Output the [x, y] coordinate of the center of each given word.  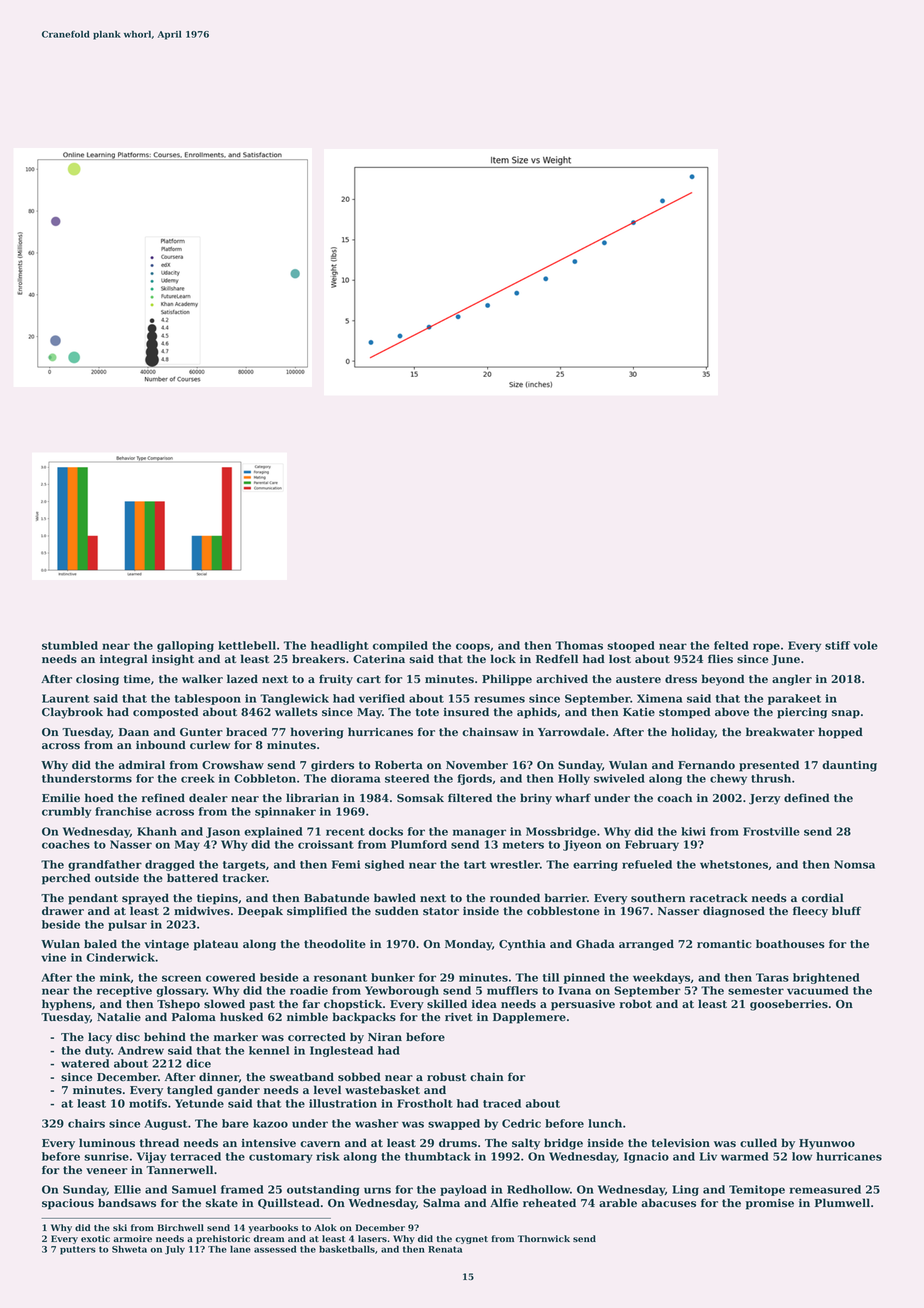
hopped [840, 733]
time [136, 679]
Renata [445, 1249]
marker [236, 1037]
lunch [605, 1123]
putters [78, 1250]
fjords [475, 779]
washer [377, 1123]
